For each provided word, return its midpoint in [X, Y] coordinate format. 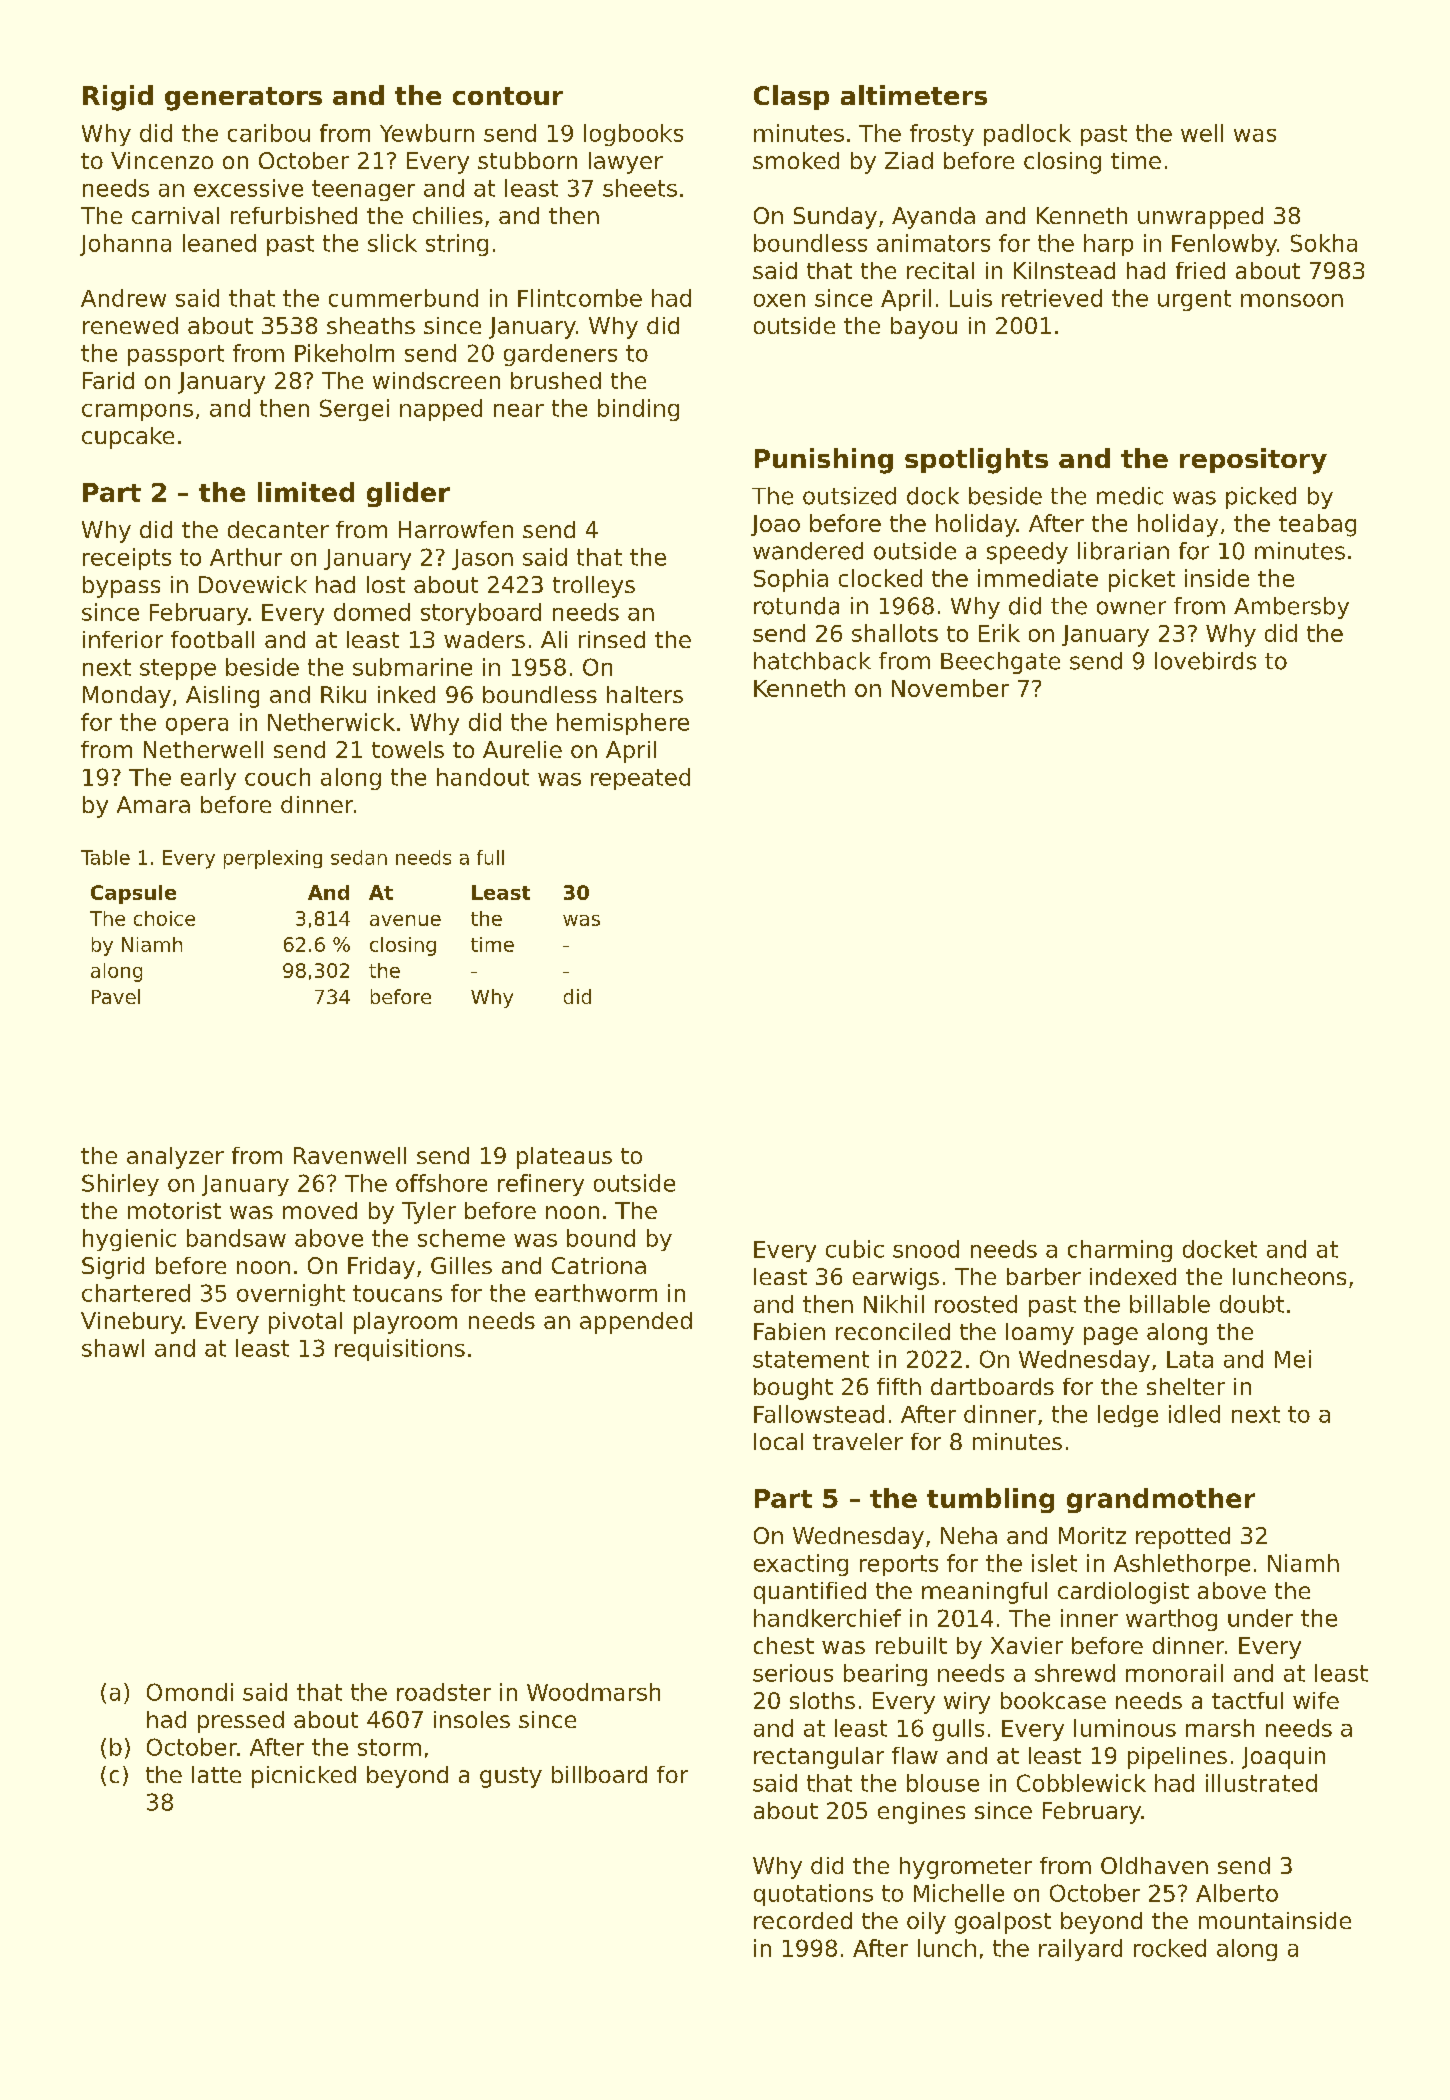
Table [105, 857]
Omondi [190, 1692]
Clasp [791, 97]
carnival [175, 215]
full [490, 857]
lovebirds [1205, 661]
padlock [1027, 135]
